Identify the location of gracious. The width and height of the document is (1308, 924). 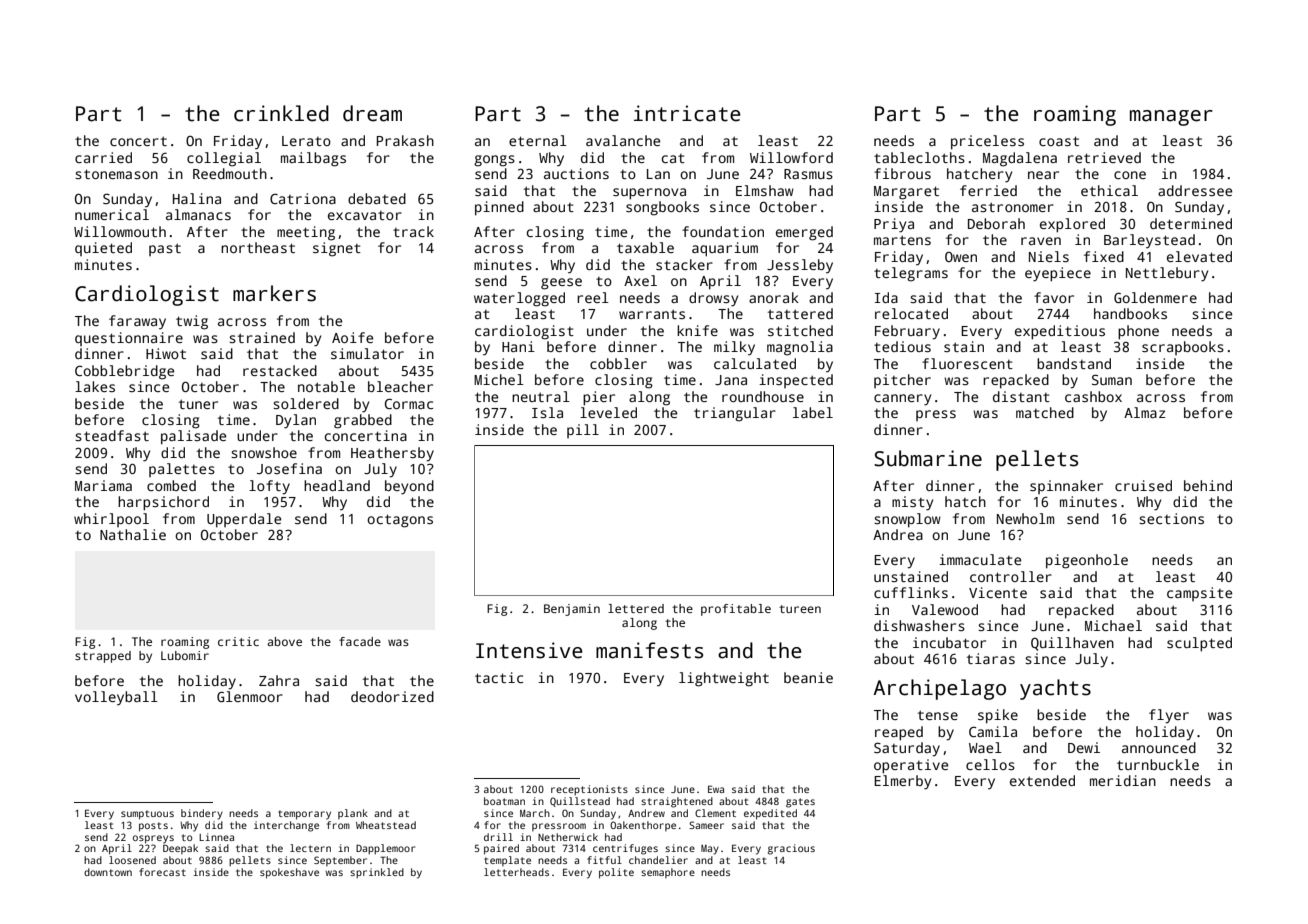
(791, 849).
